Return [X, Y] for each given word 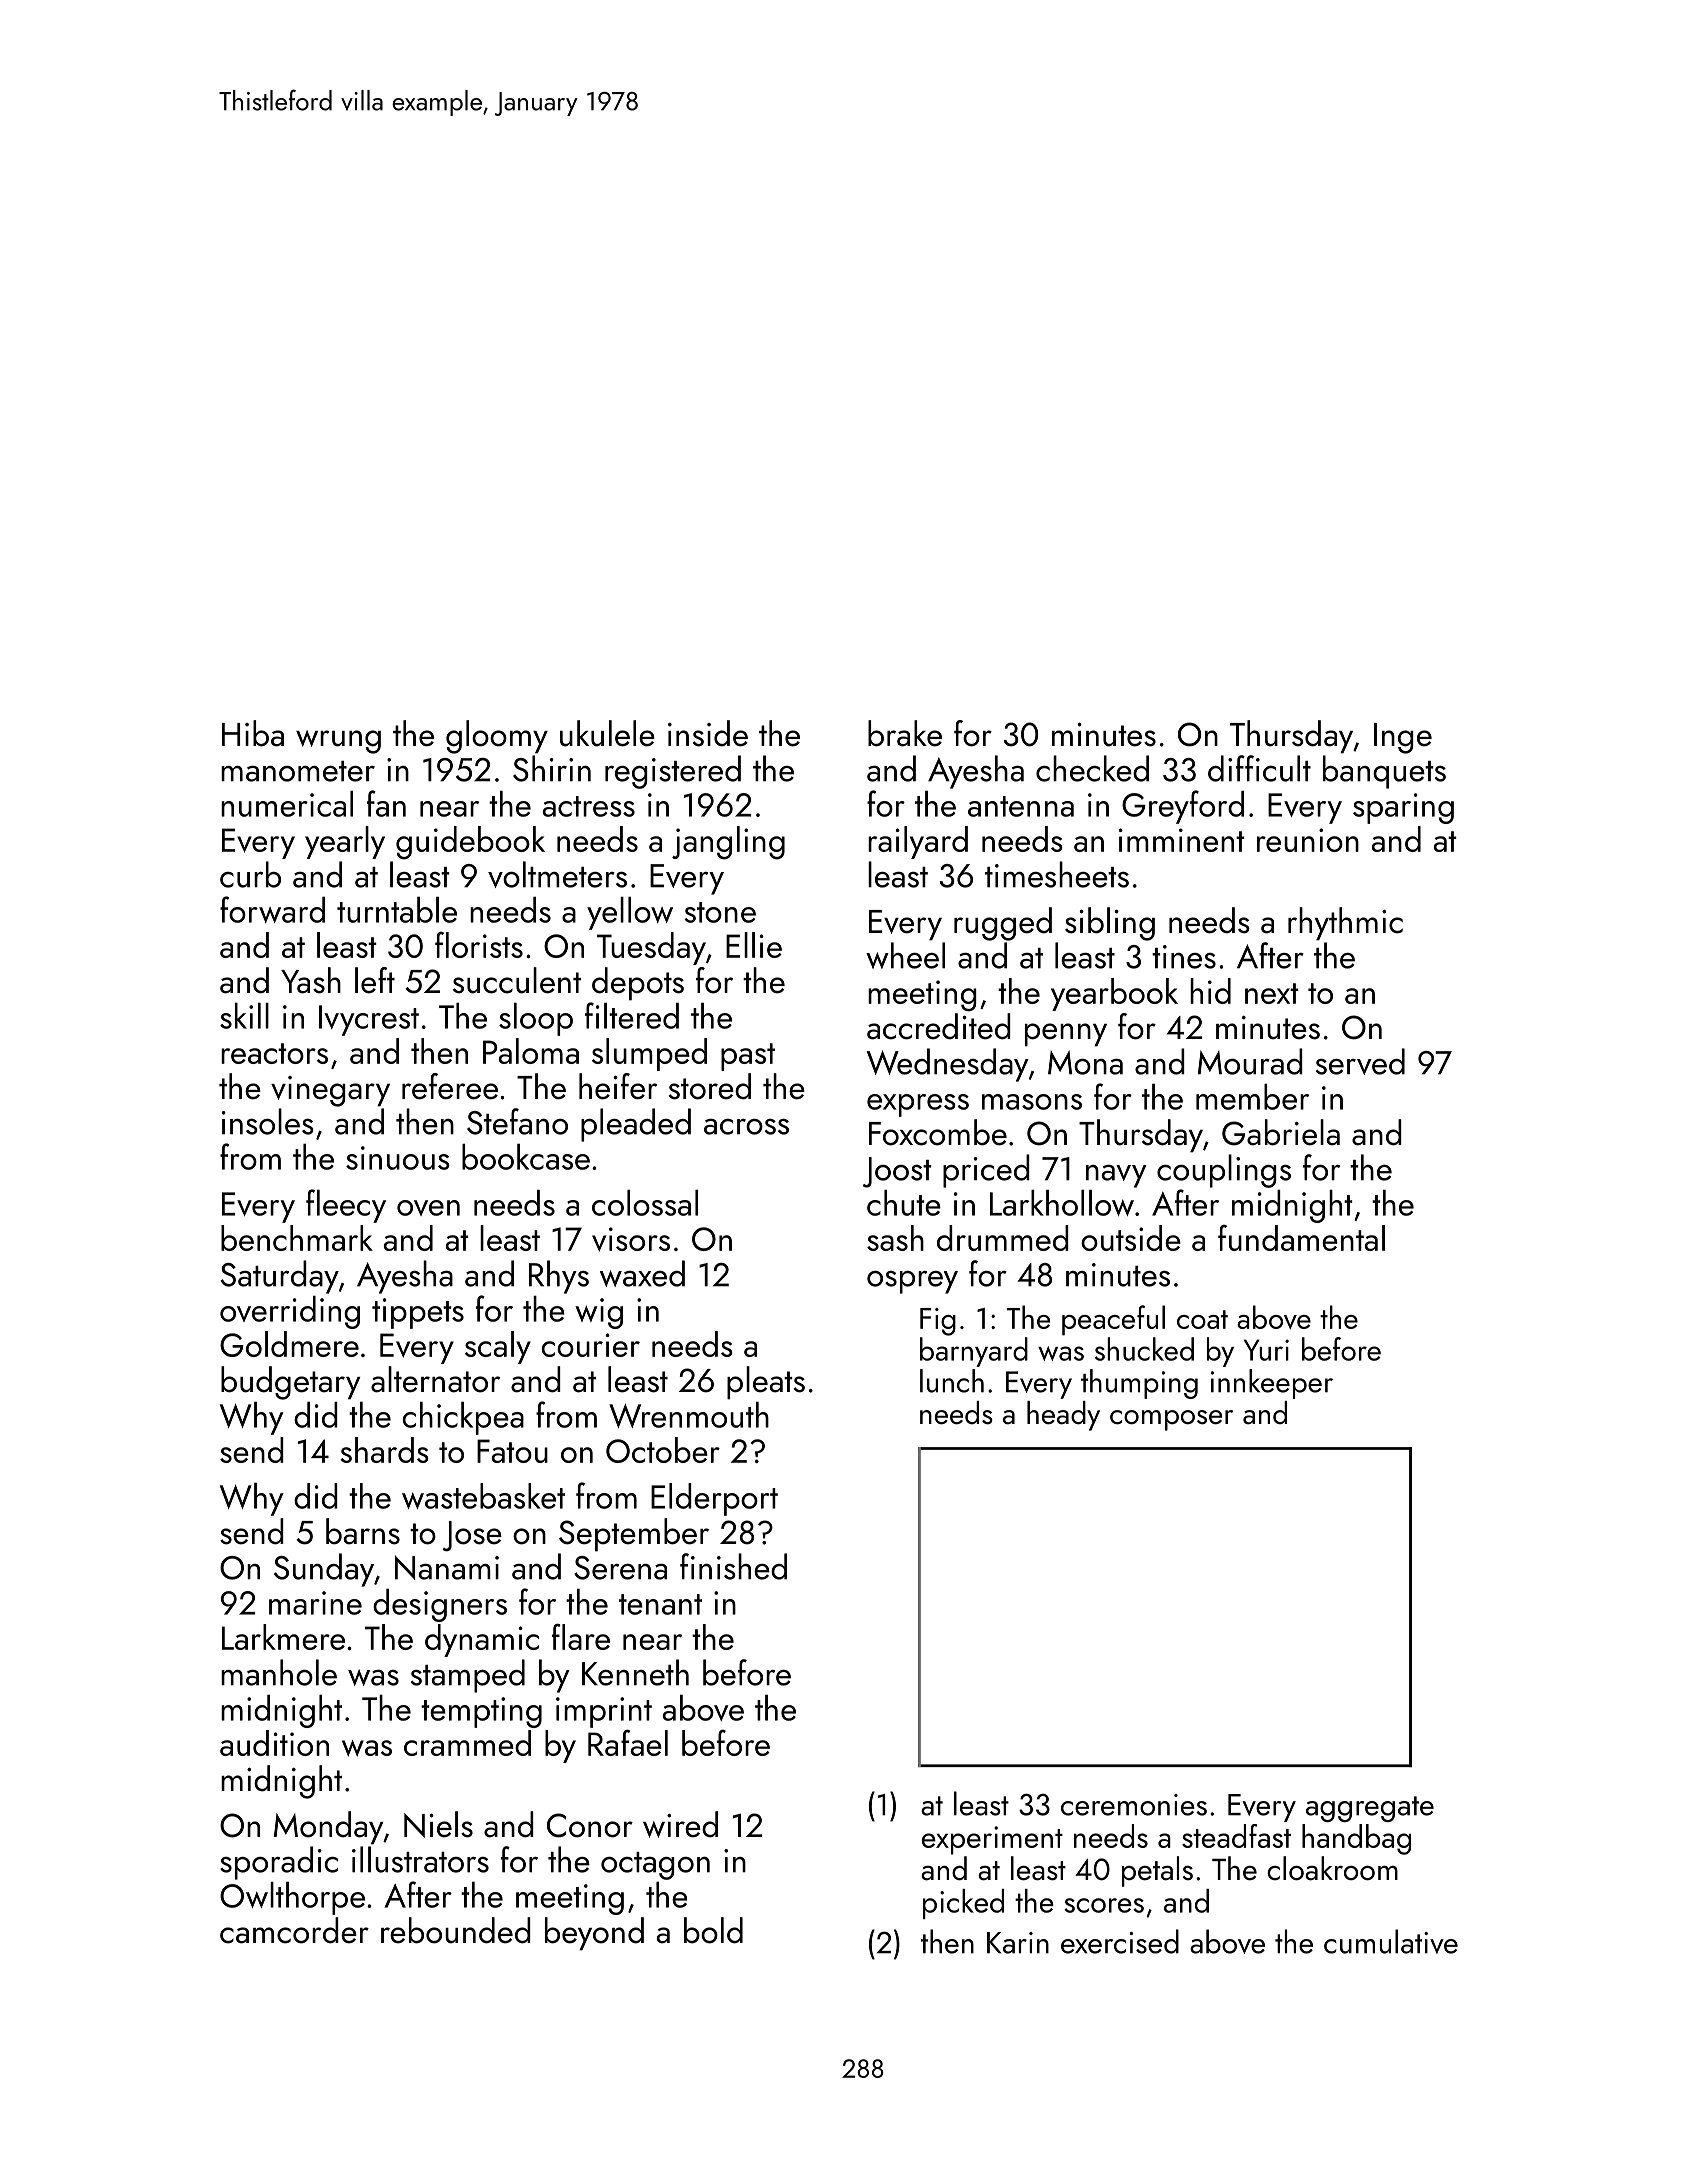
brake [905, 733]
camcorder [294, 1930]
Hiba [253, 733]
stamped [468, 1676]
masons [1032, 1102]
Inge [1403, 738]
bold [713, 1930]
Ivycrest [369, 1020]
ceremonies [1134, 1805]
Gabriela [1281, 1132]
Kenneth [635, 1672]
